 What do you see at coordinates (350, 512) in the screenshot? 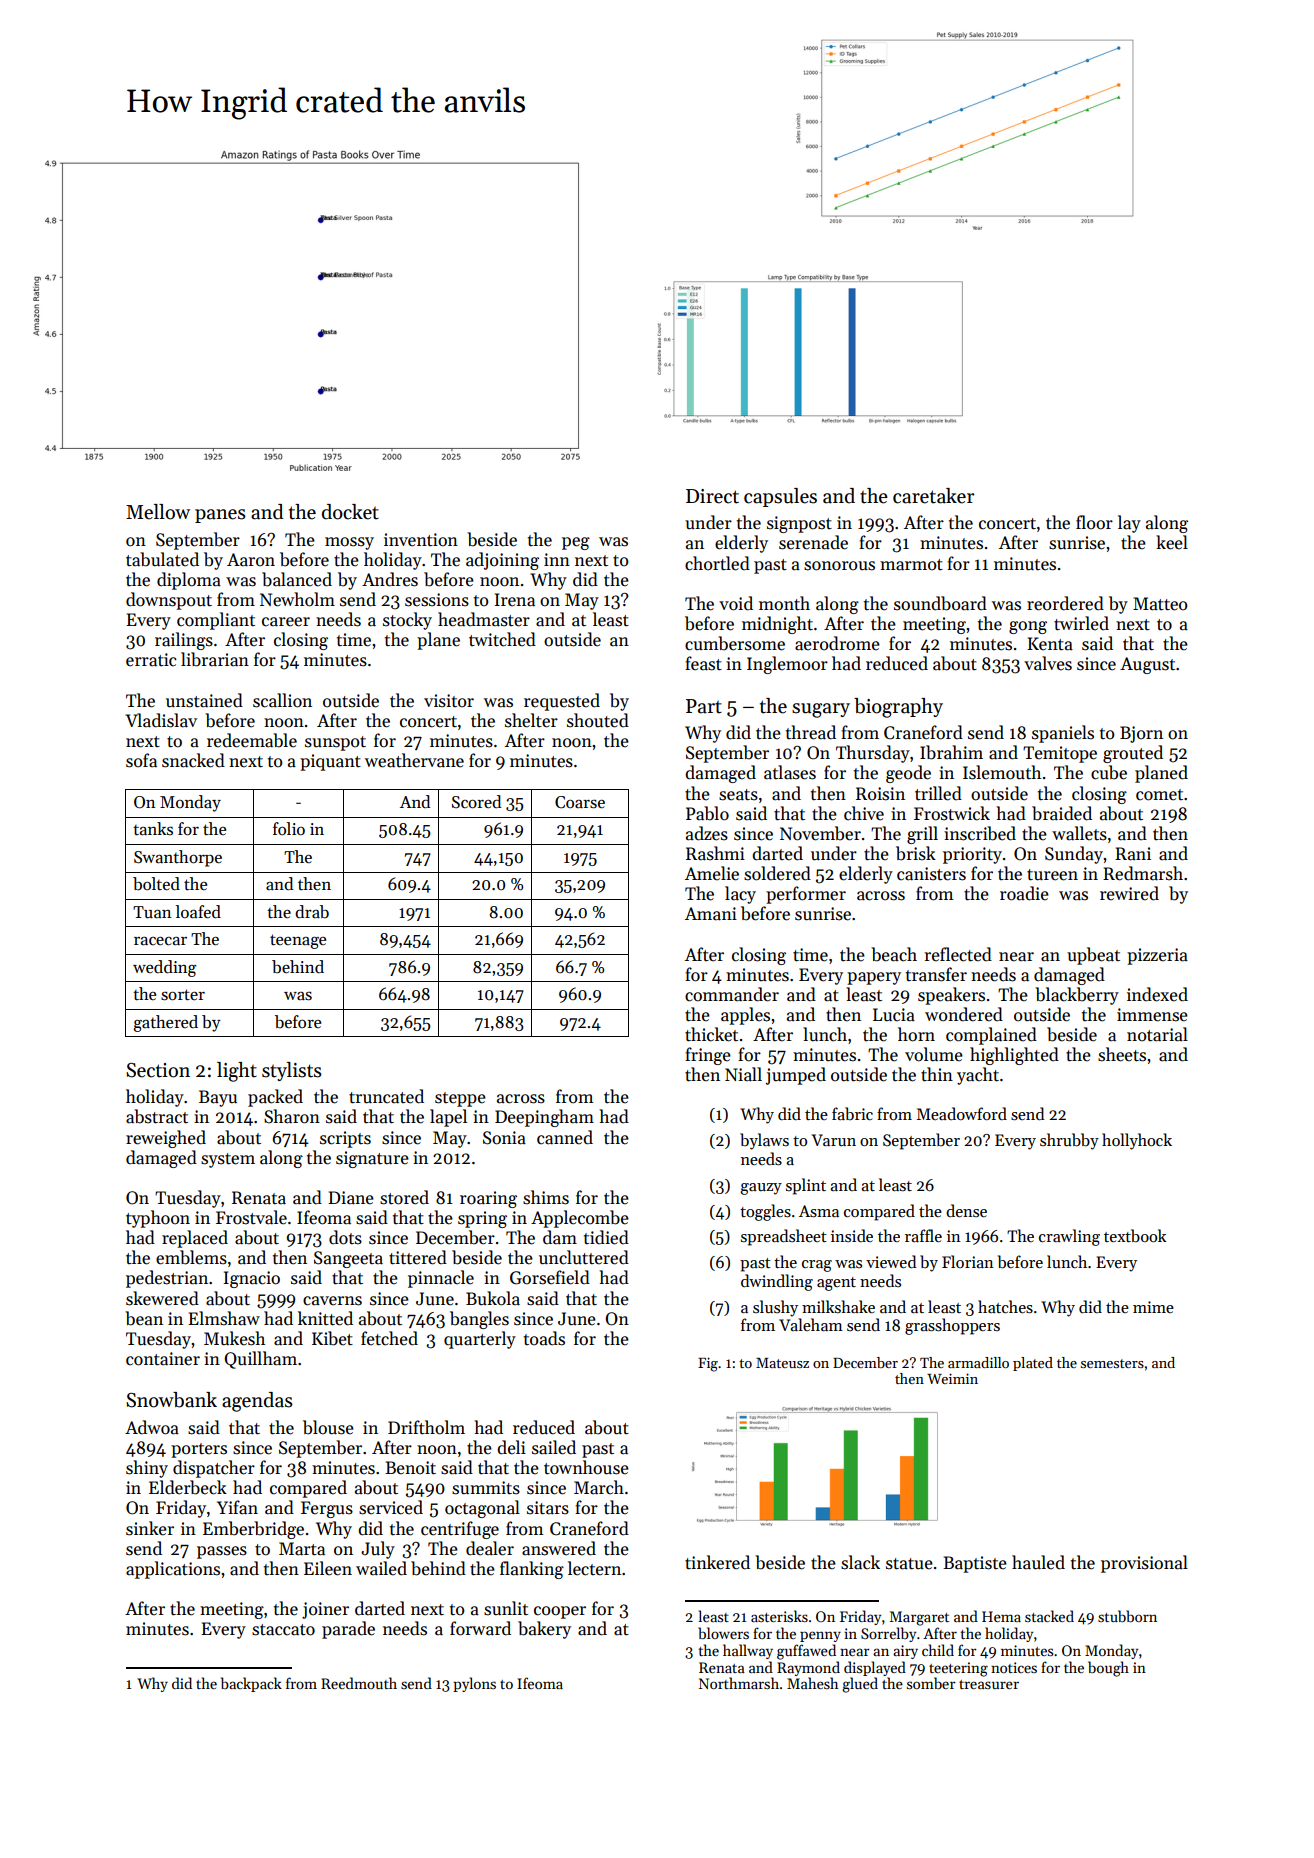
I see `docket` at bounding box center [350, 512].
